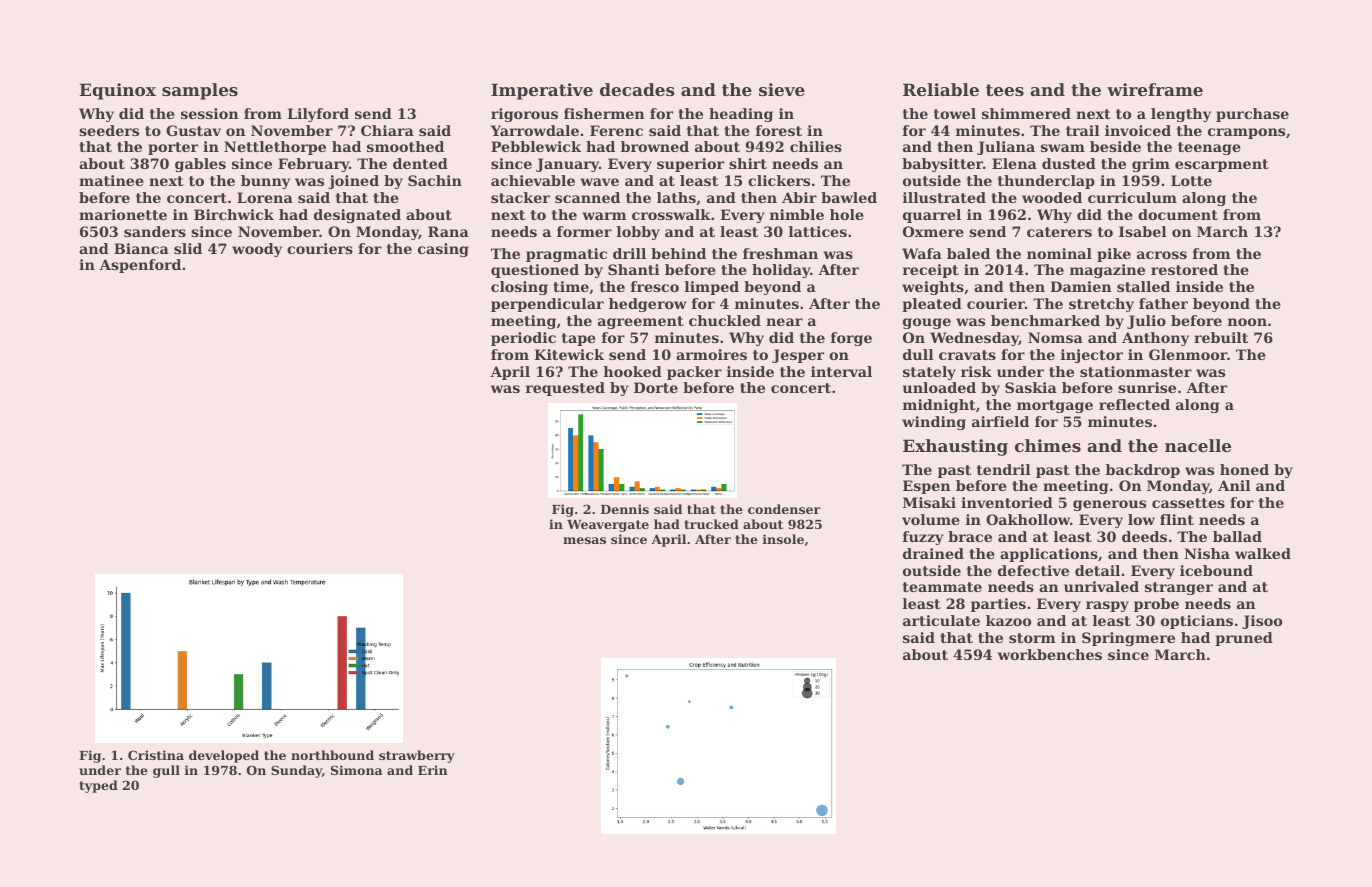 The height and width of the image is (887, 1372). I want to click on generous, so click(1109, 505).
